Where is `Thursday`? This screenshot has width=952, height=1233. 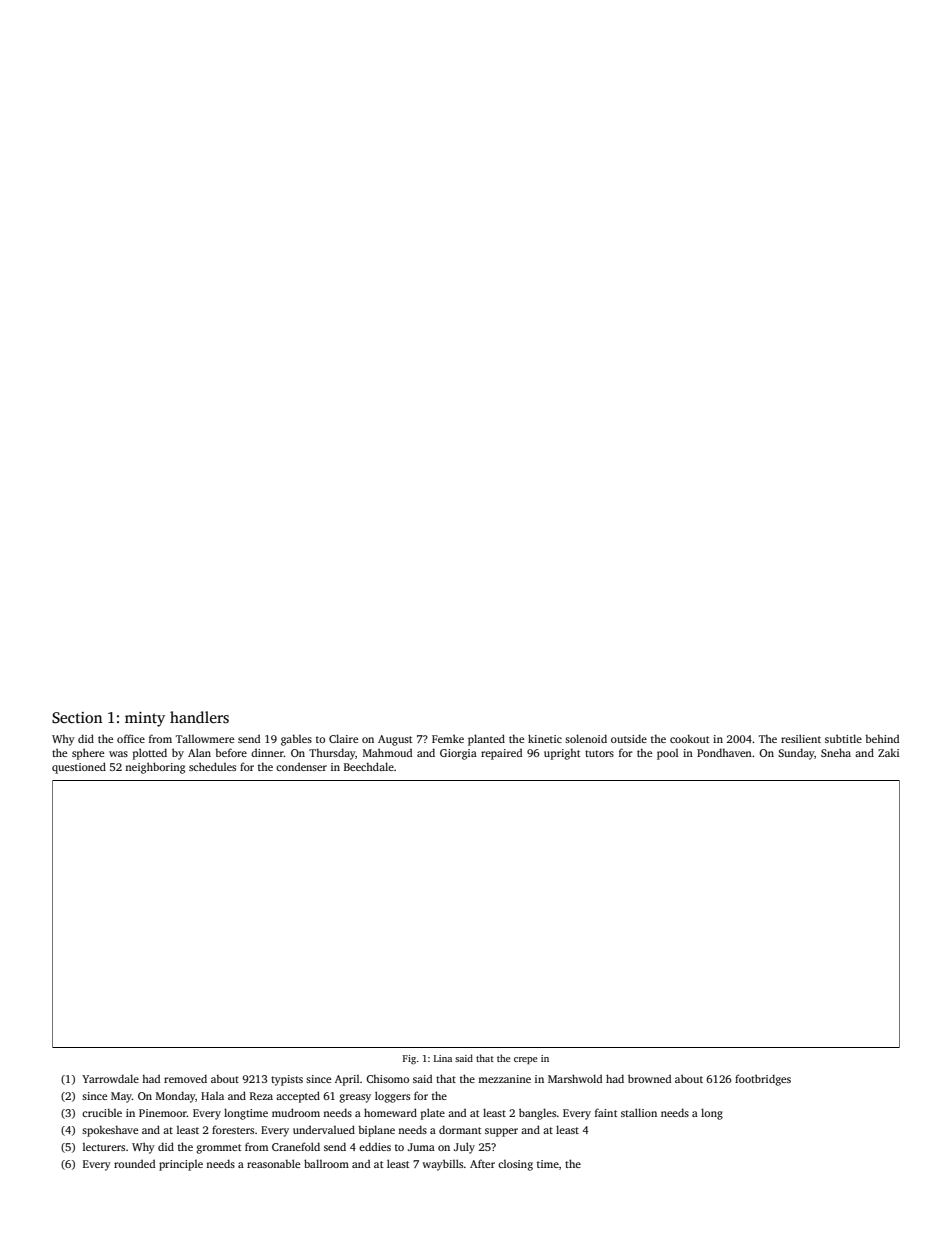
Thursday is located at coordinates (332, 754).
